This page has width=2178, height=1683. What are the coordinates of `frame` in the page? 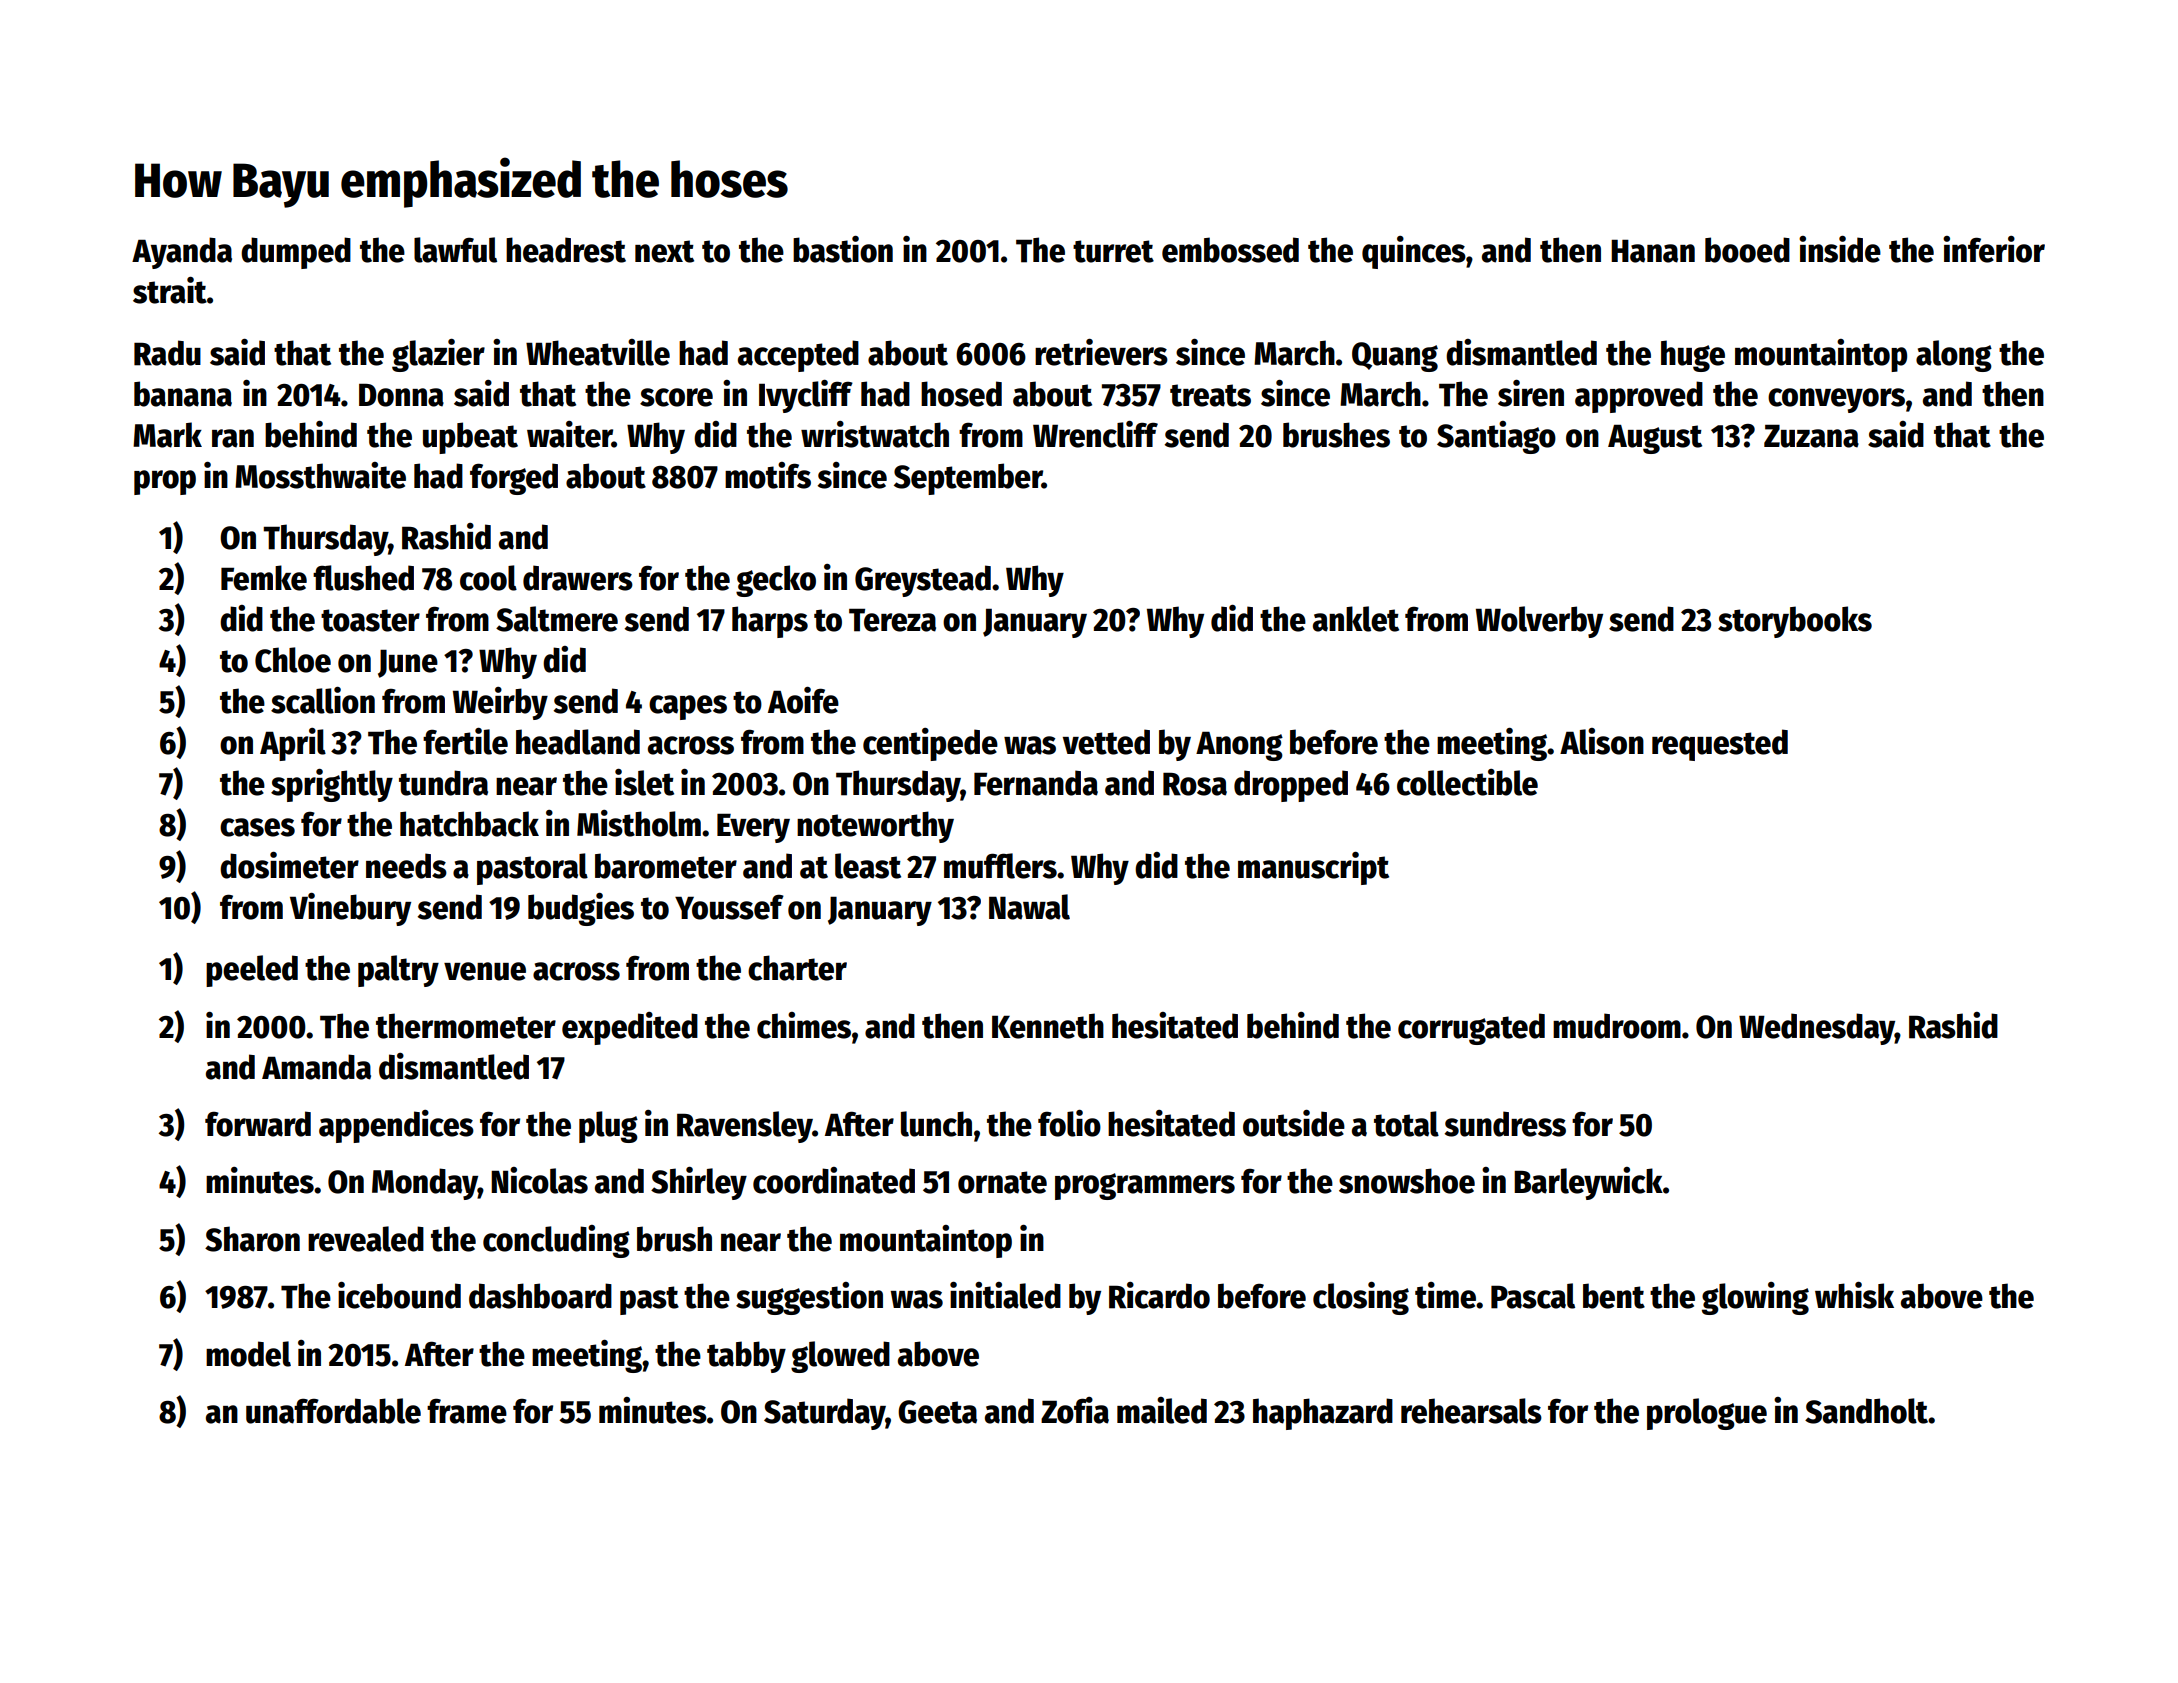 It's located at (467, 1411).
